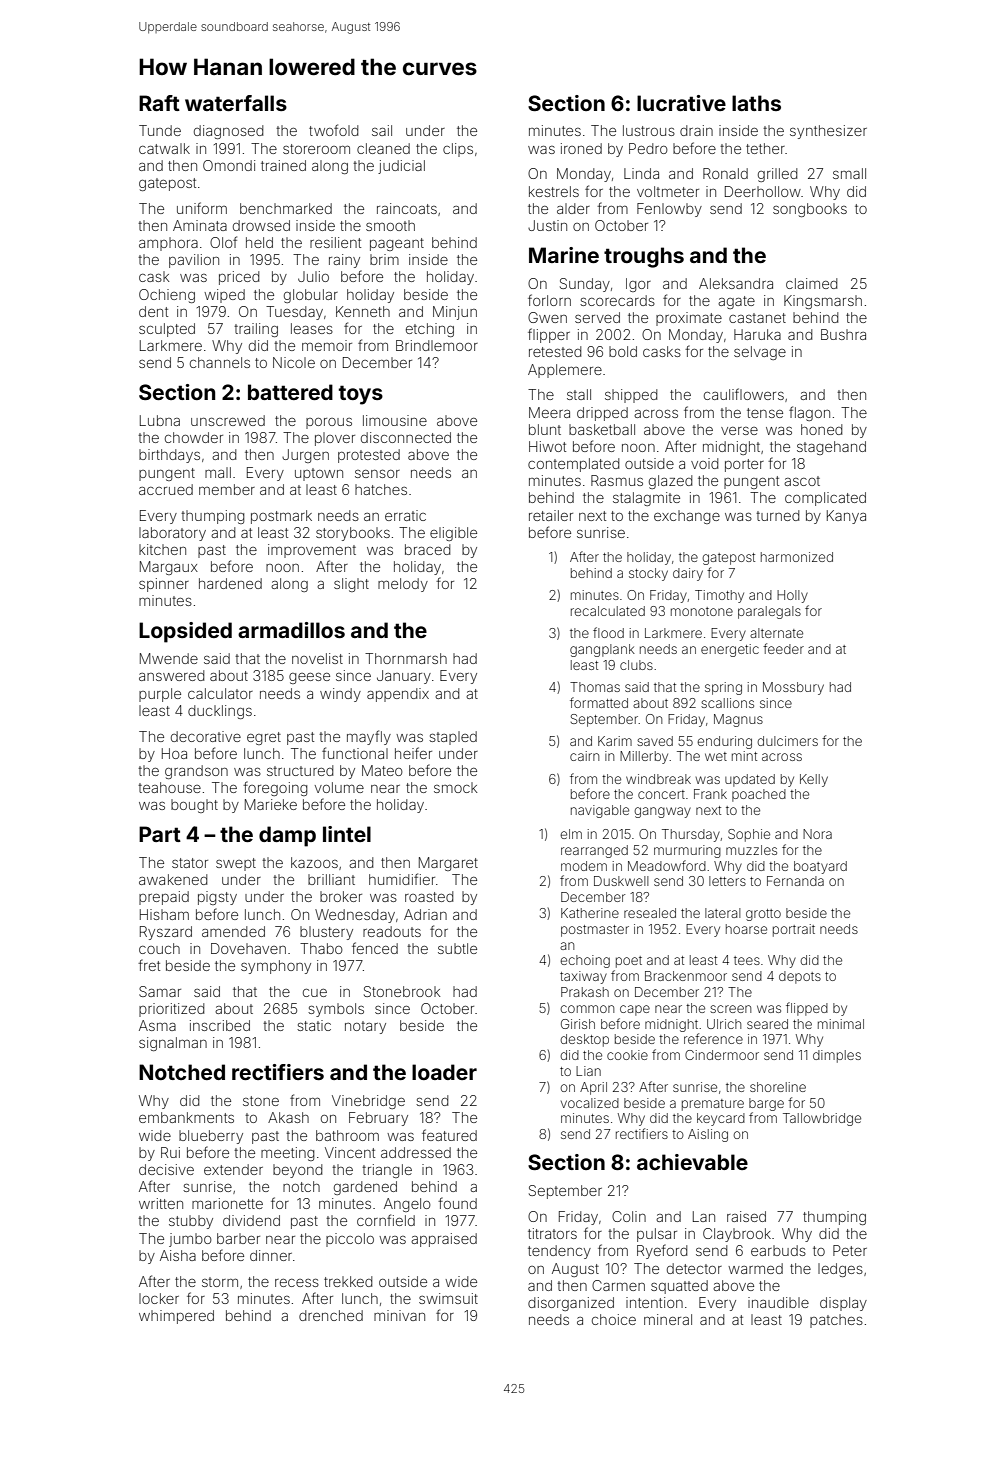 The width and height of the document is (1006, 1457). Describe the element at coordinates (353, 534) in the document. I see `storybooks` at that location.
